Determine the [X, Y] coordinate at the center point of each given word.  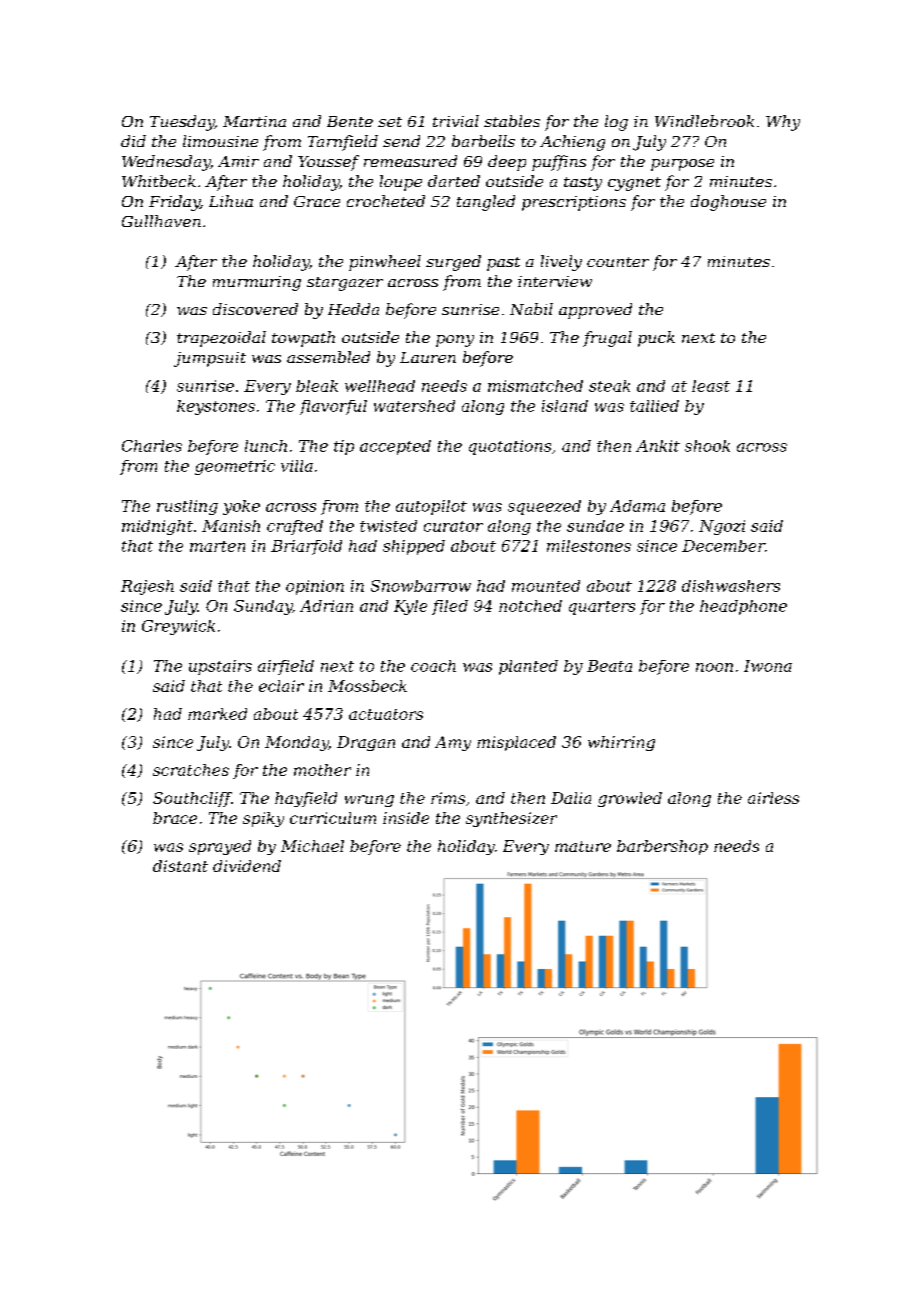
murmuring [257, 283]
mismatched [535, 386]
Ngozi [722, 527]
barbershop [662, 847]
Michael [312, 846]
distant [180, 866]
